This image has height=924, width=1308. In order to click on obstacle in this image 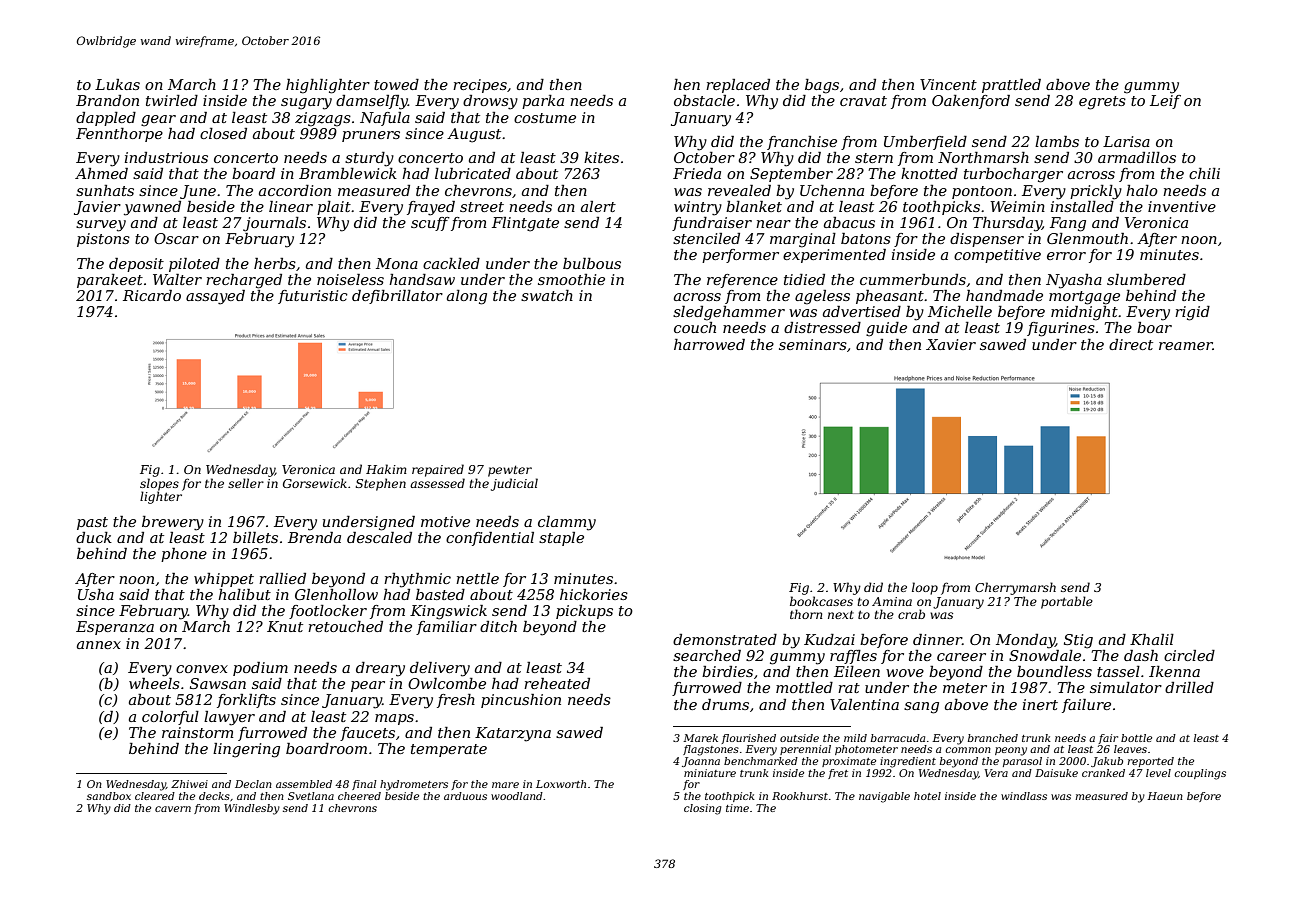, I will do `click(704, 100)`.
